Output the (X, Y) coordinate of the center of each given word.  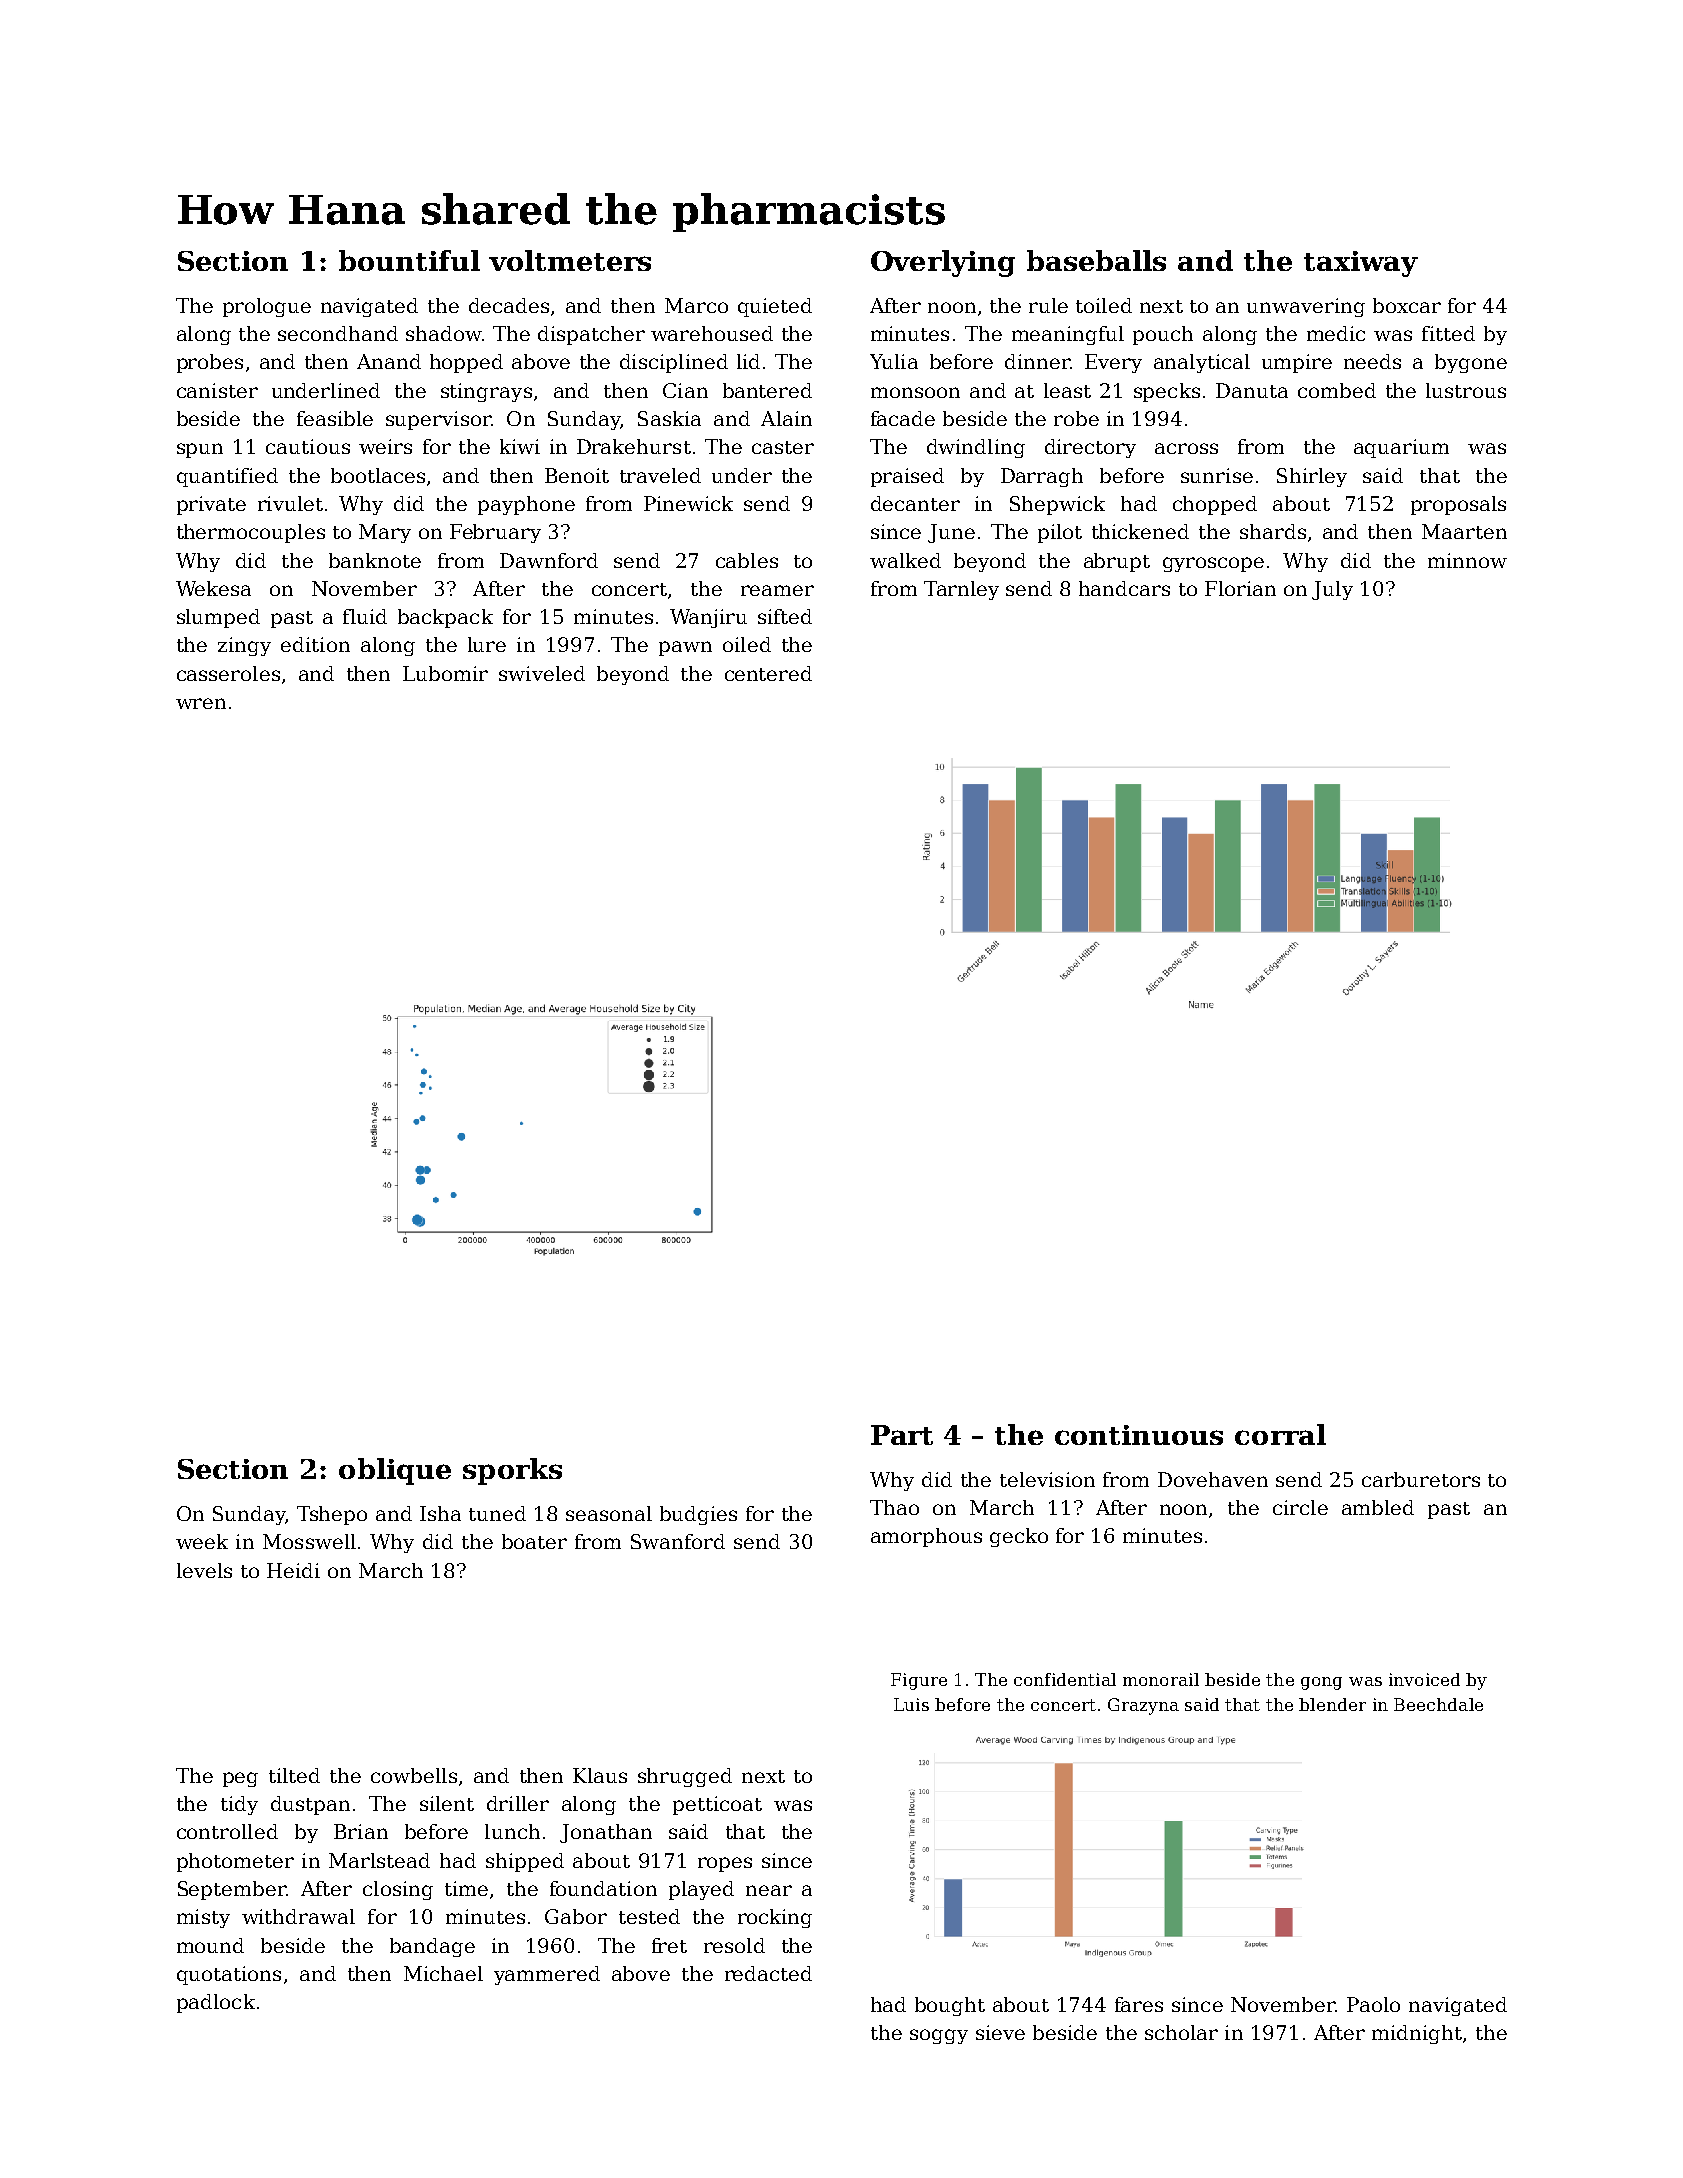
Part (902, 1435)
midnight (1417, 2034)
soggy (939, 2036)
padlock (216, 2003)
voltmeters (570, 260)
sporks (512, 1471)
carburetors (1421, 1479)
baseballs (1096, 260)
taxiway (1361, 264)
